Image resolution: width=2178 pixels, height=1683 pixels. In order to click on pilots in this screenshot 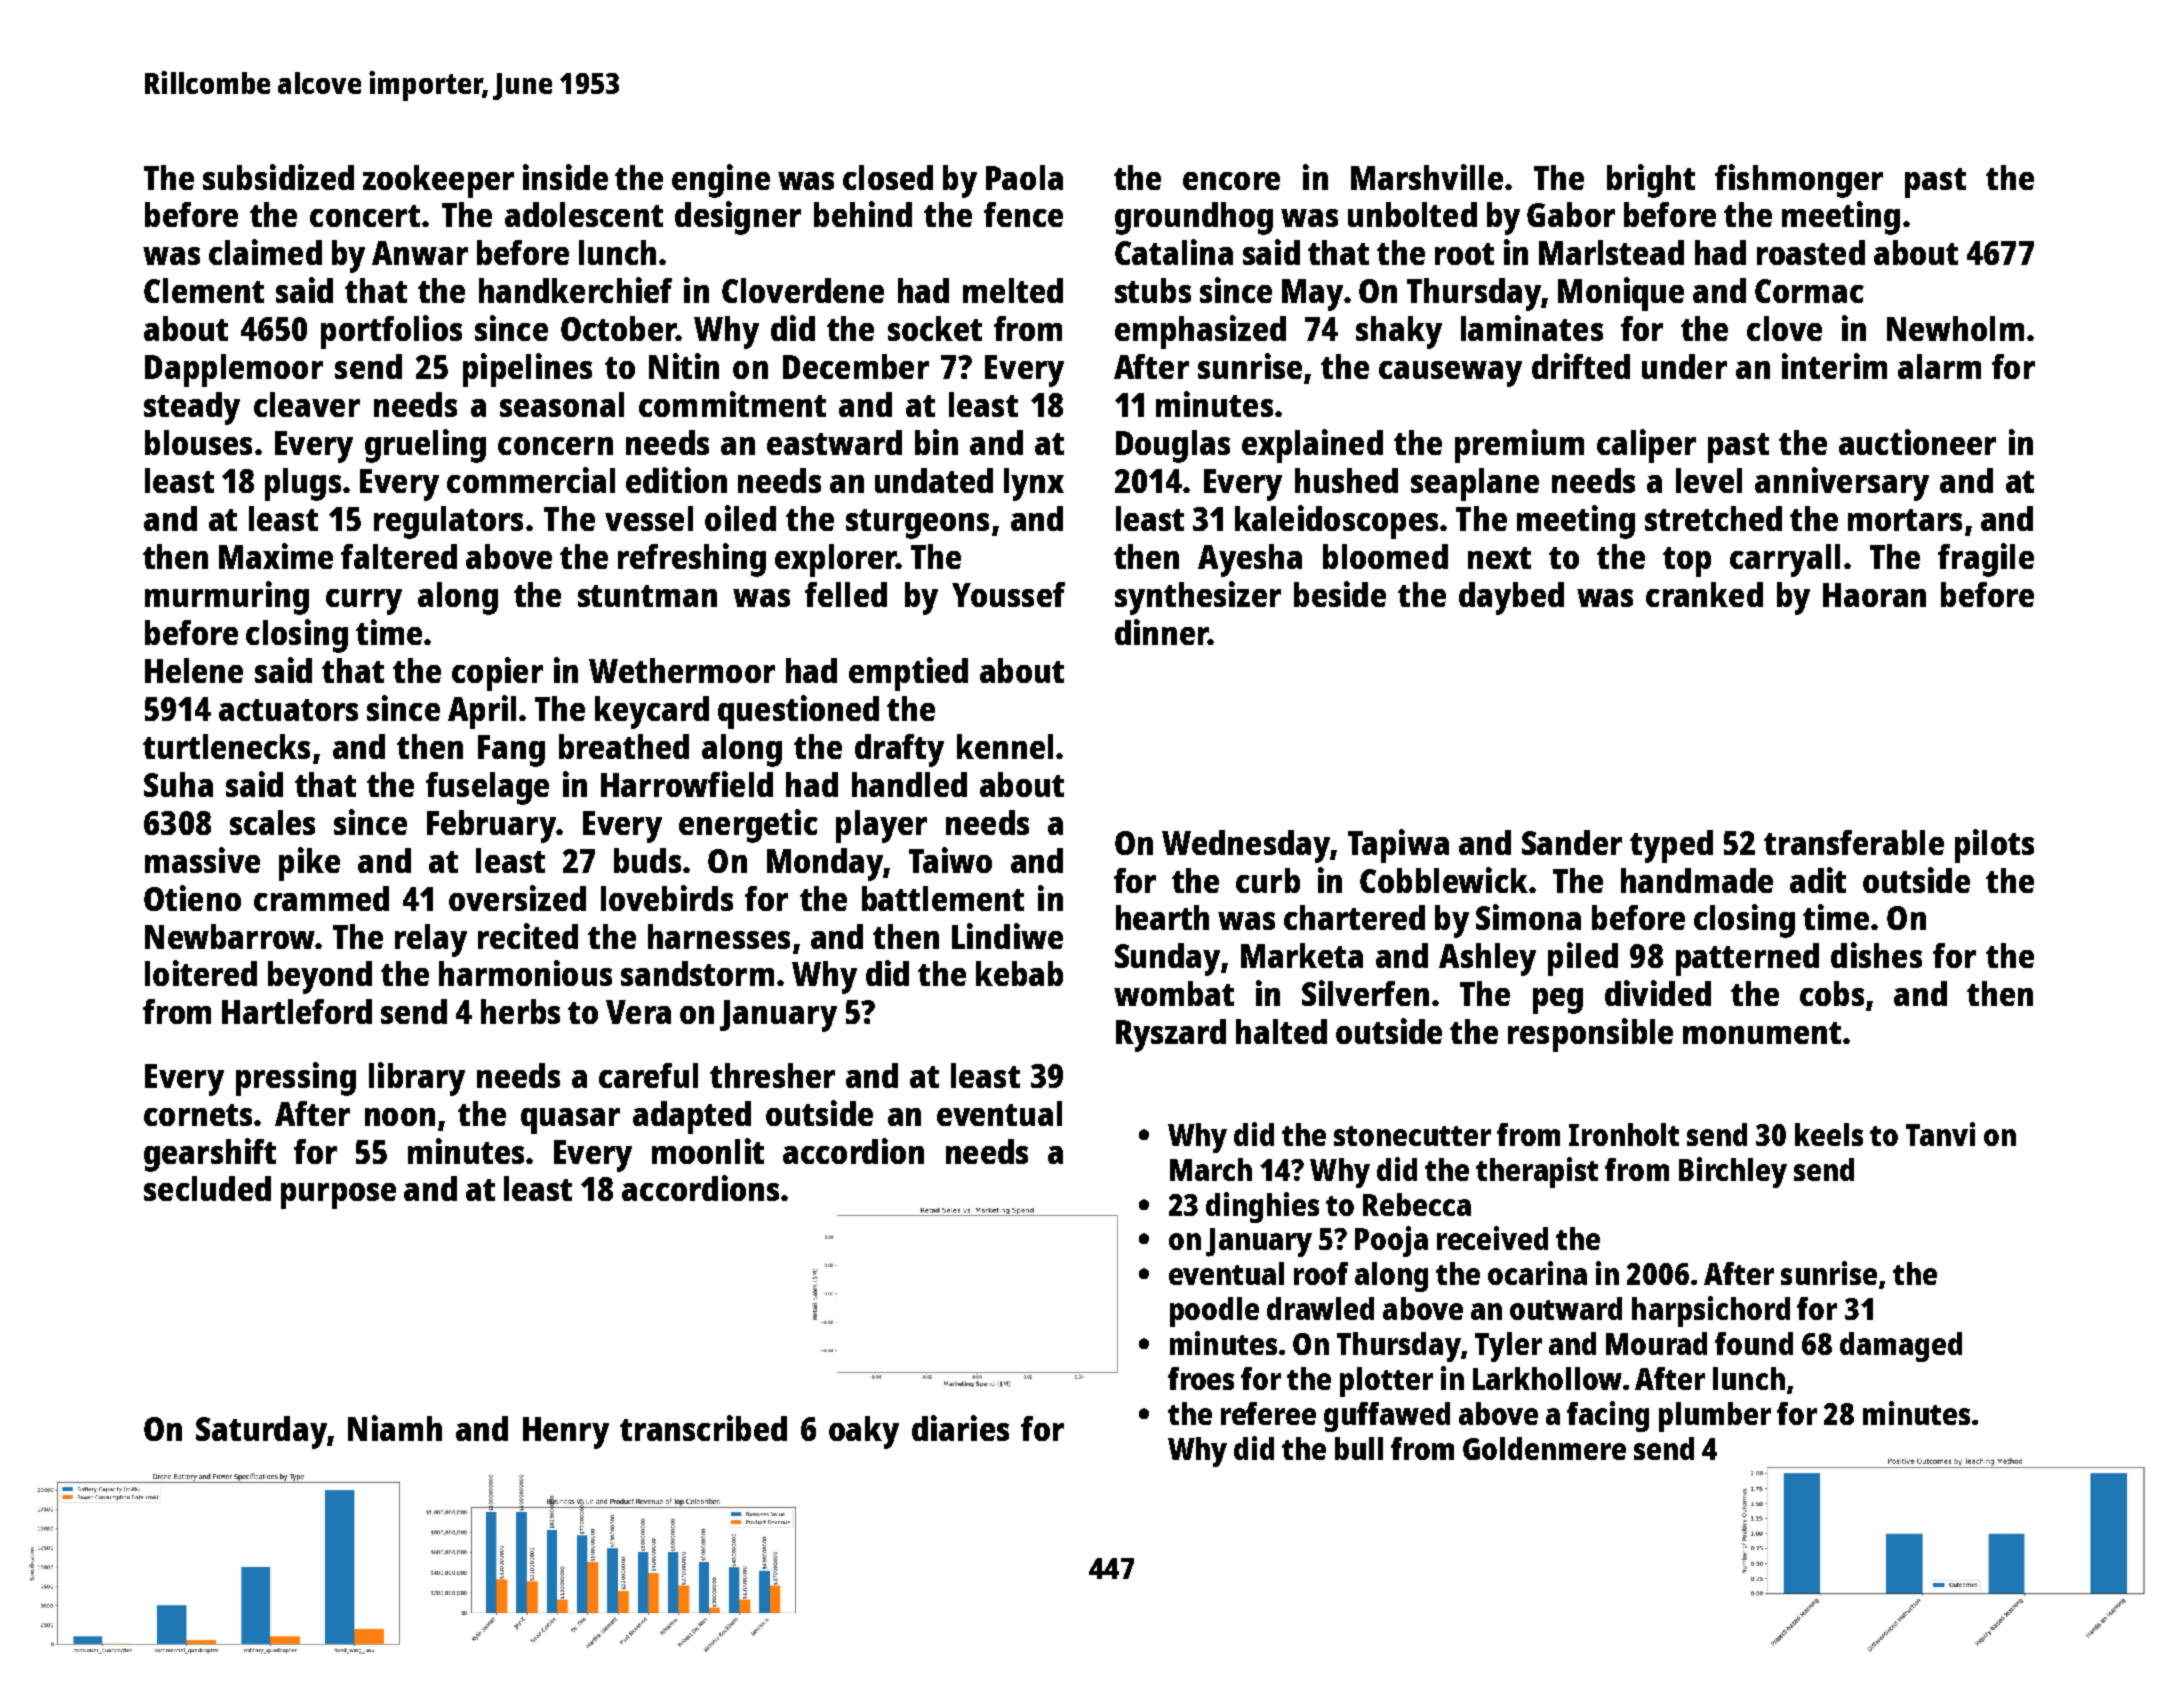, I will do `click(1994, 846)`.
